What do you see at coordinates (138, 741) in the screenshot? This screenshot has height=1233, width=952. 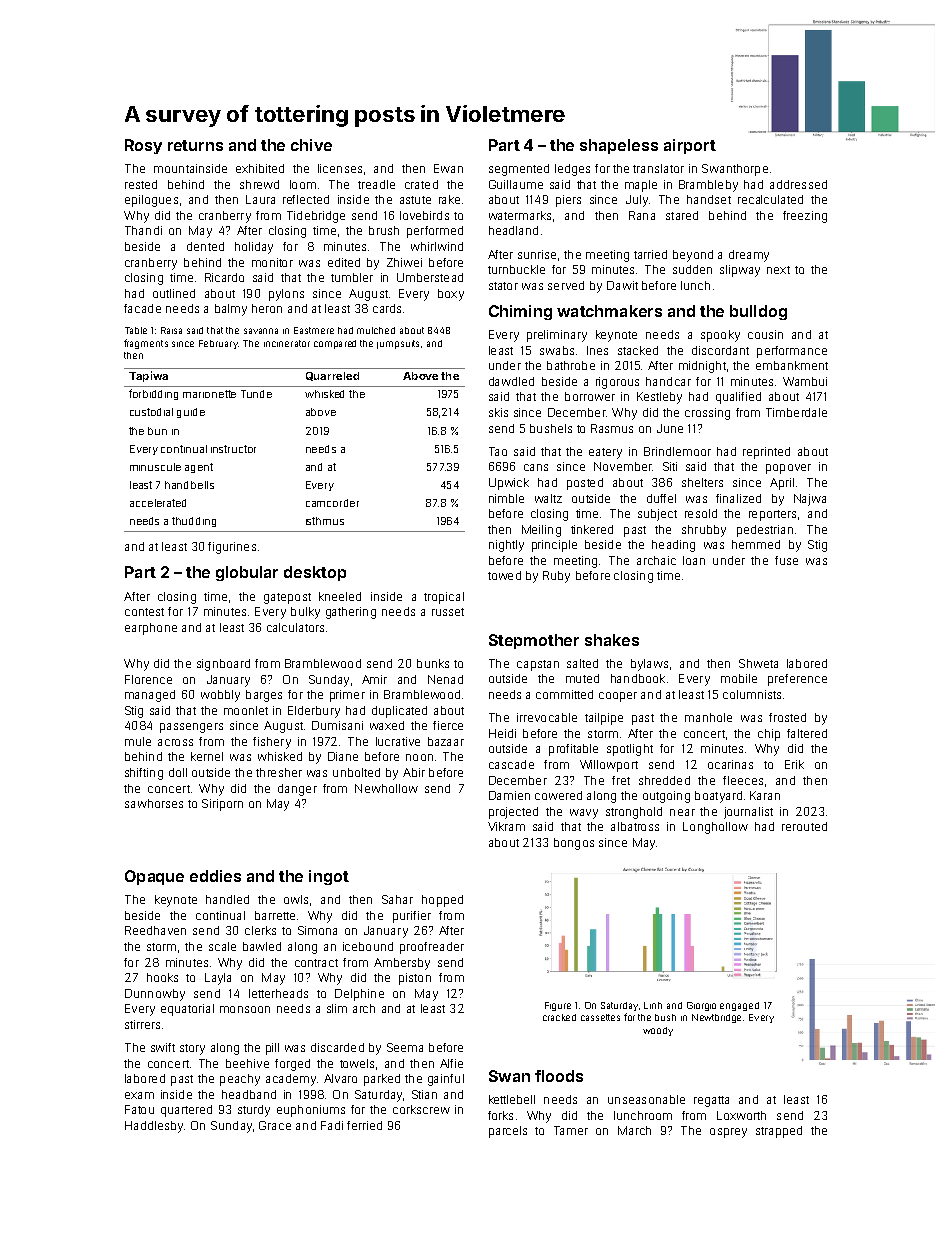 I see `mule` at bounding box center [138, 741].
